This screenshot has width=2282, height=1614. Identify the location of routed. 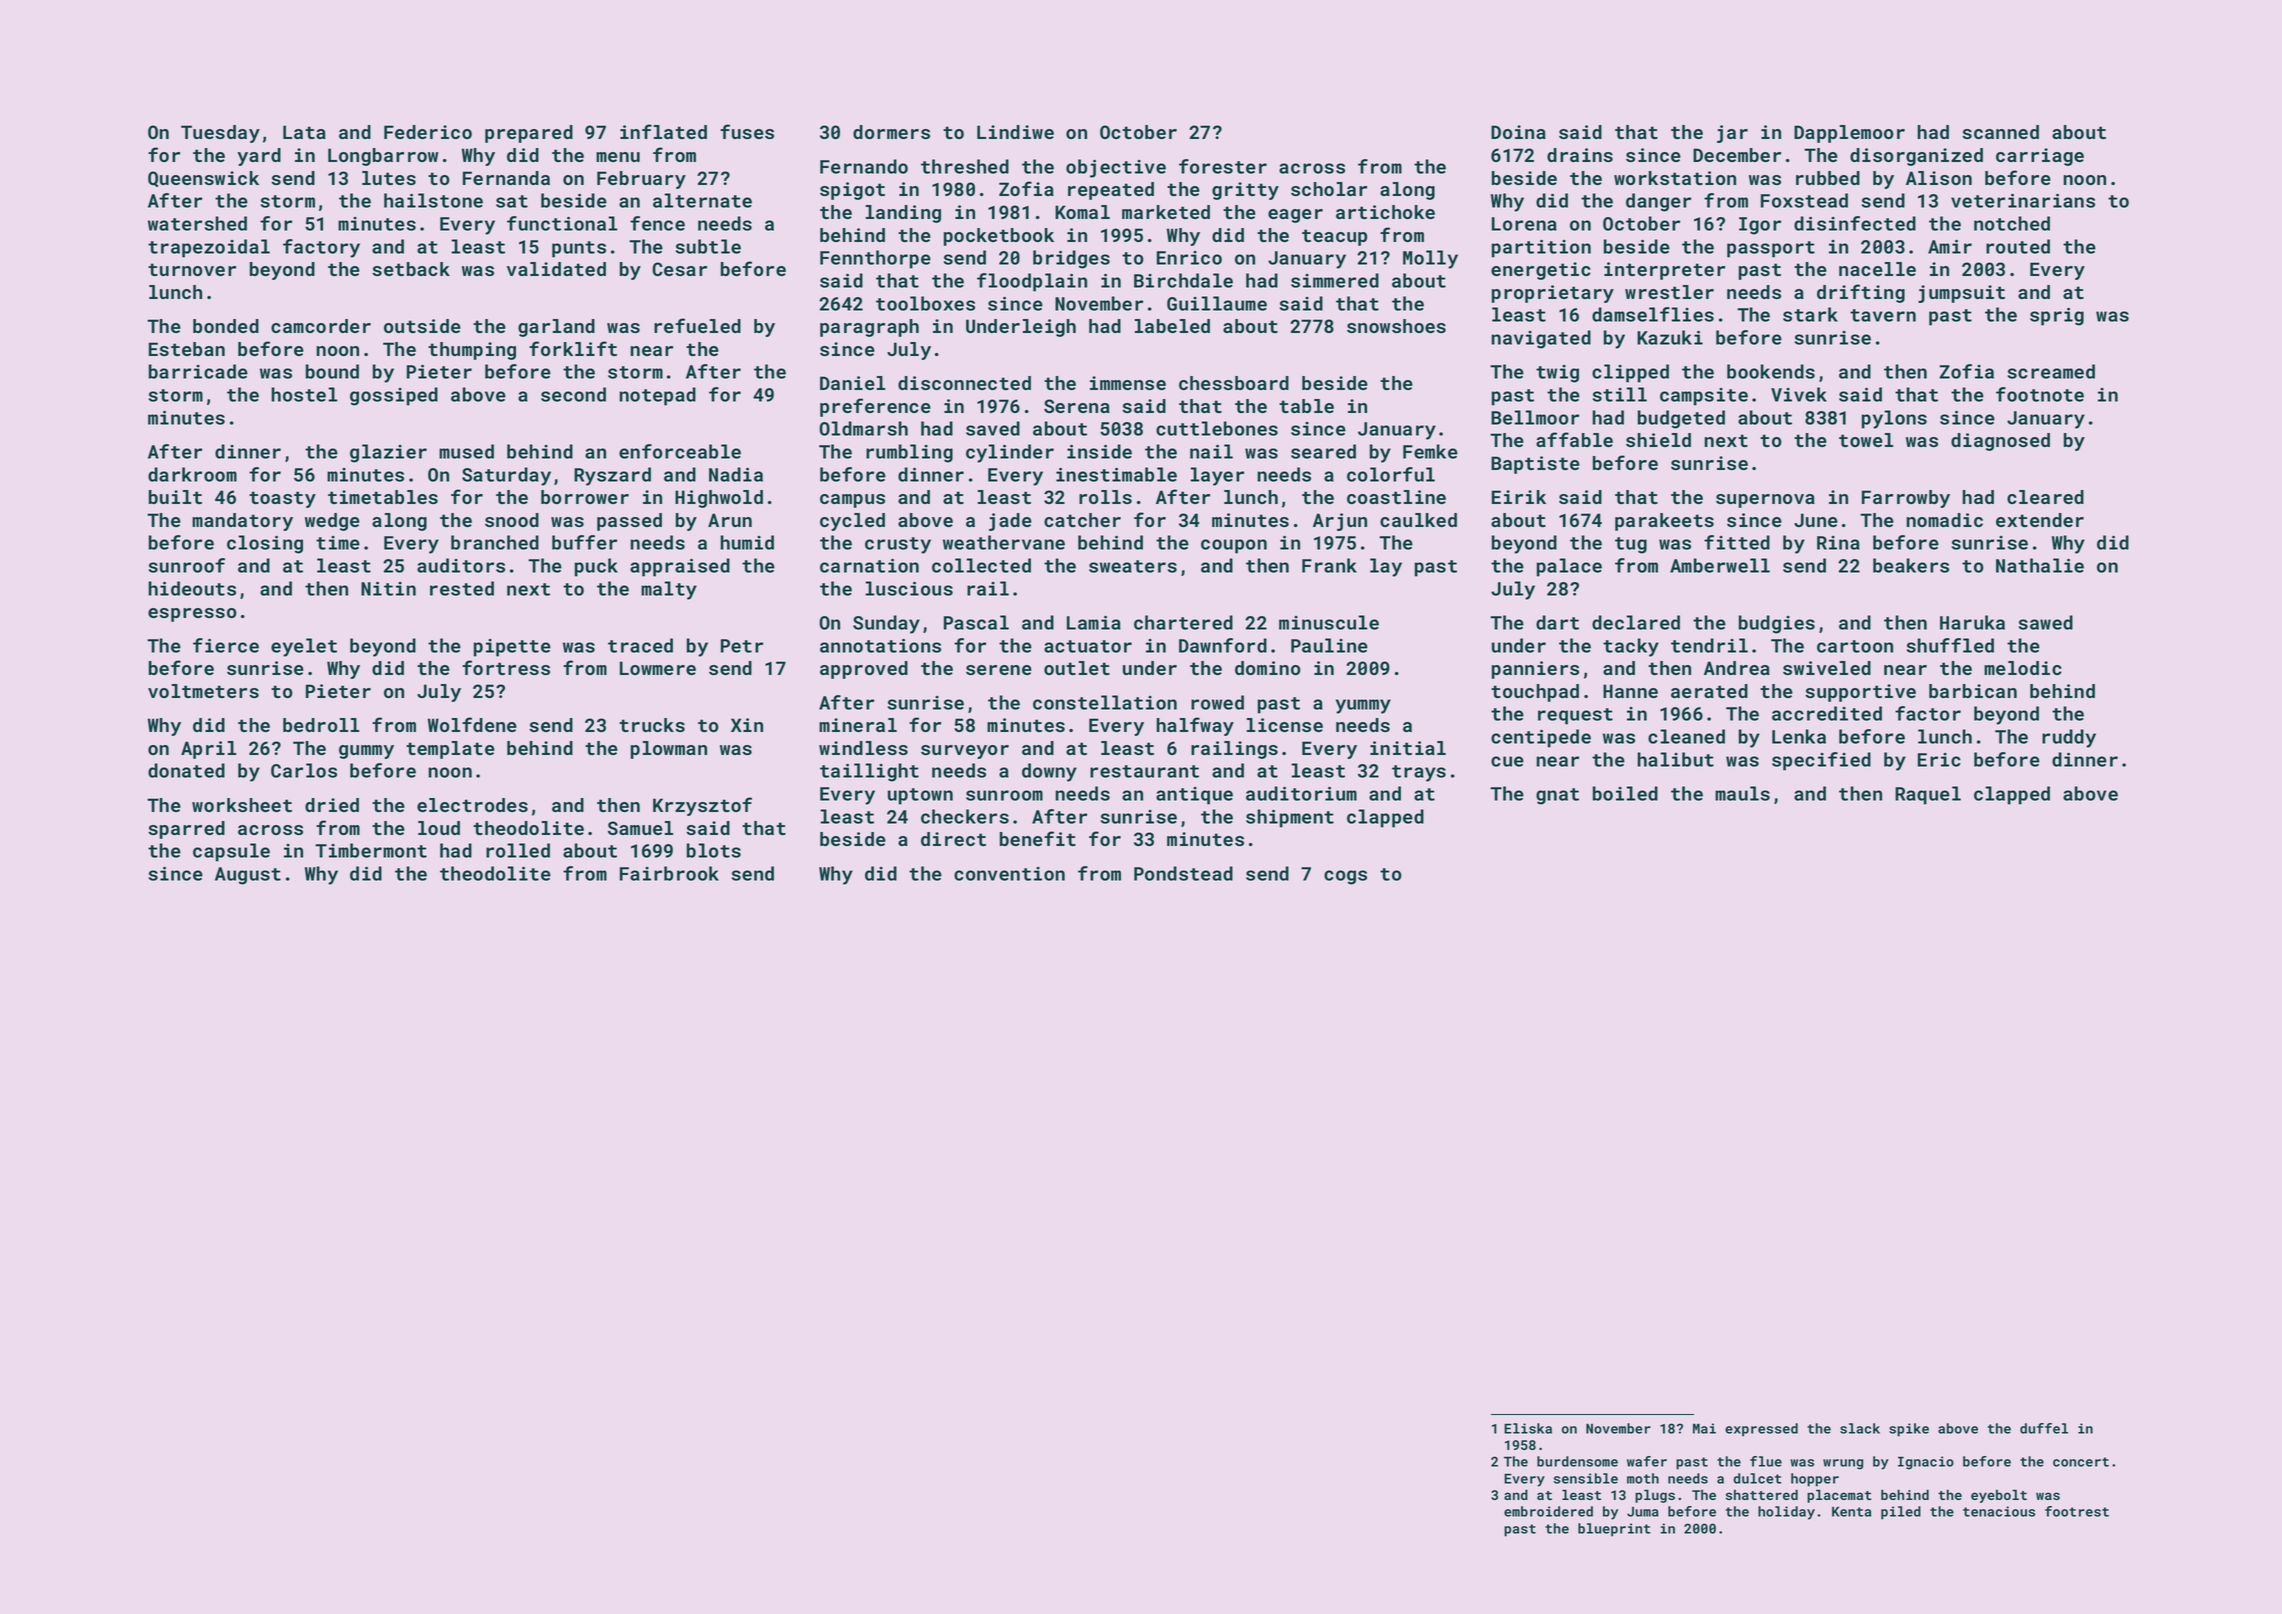
(2018, 246).
